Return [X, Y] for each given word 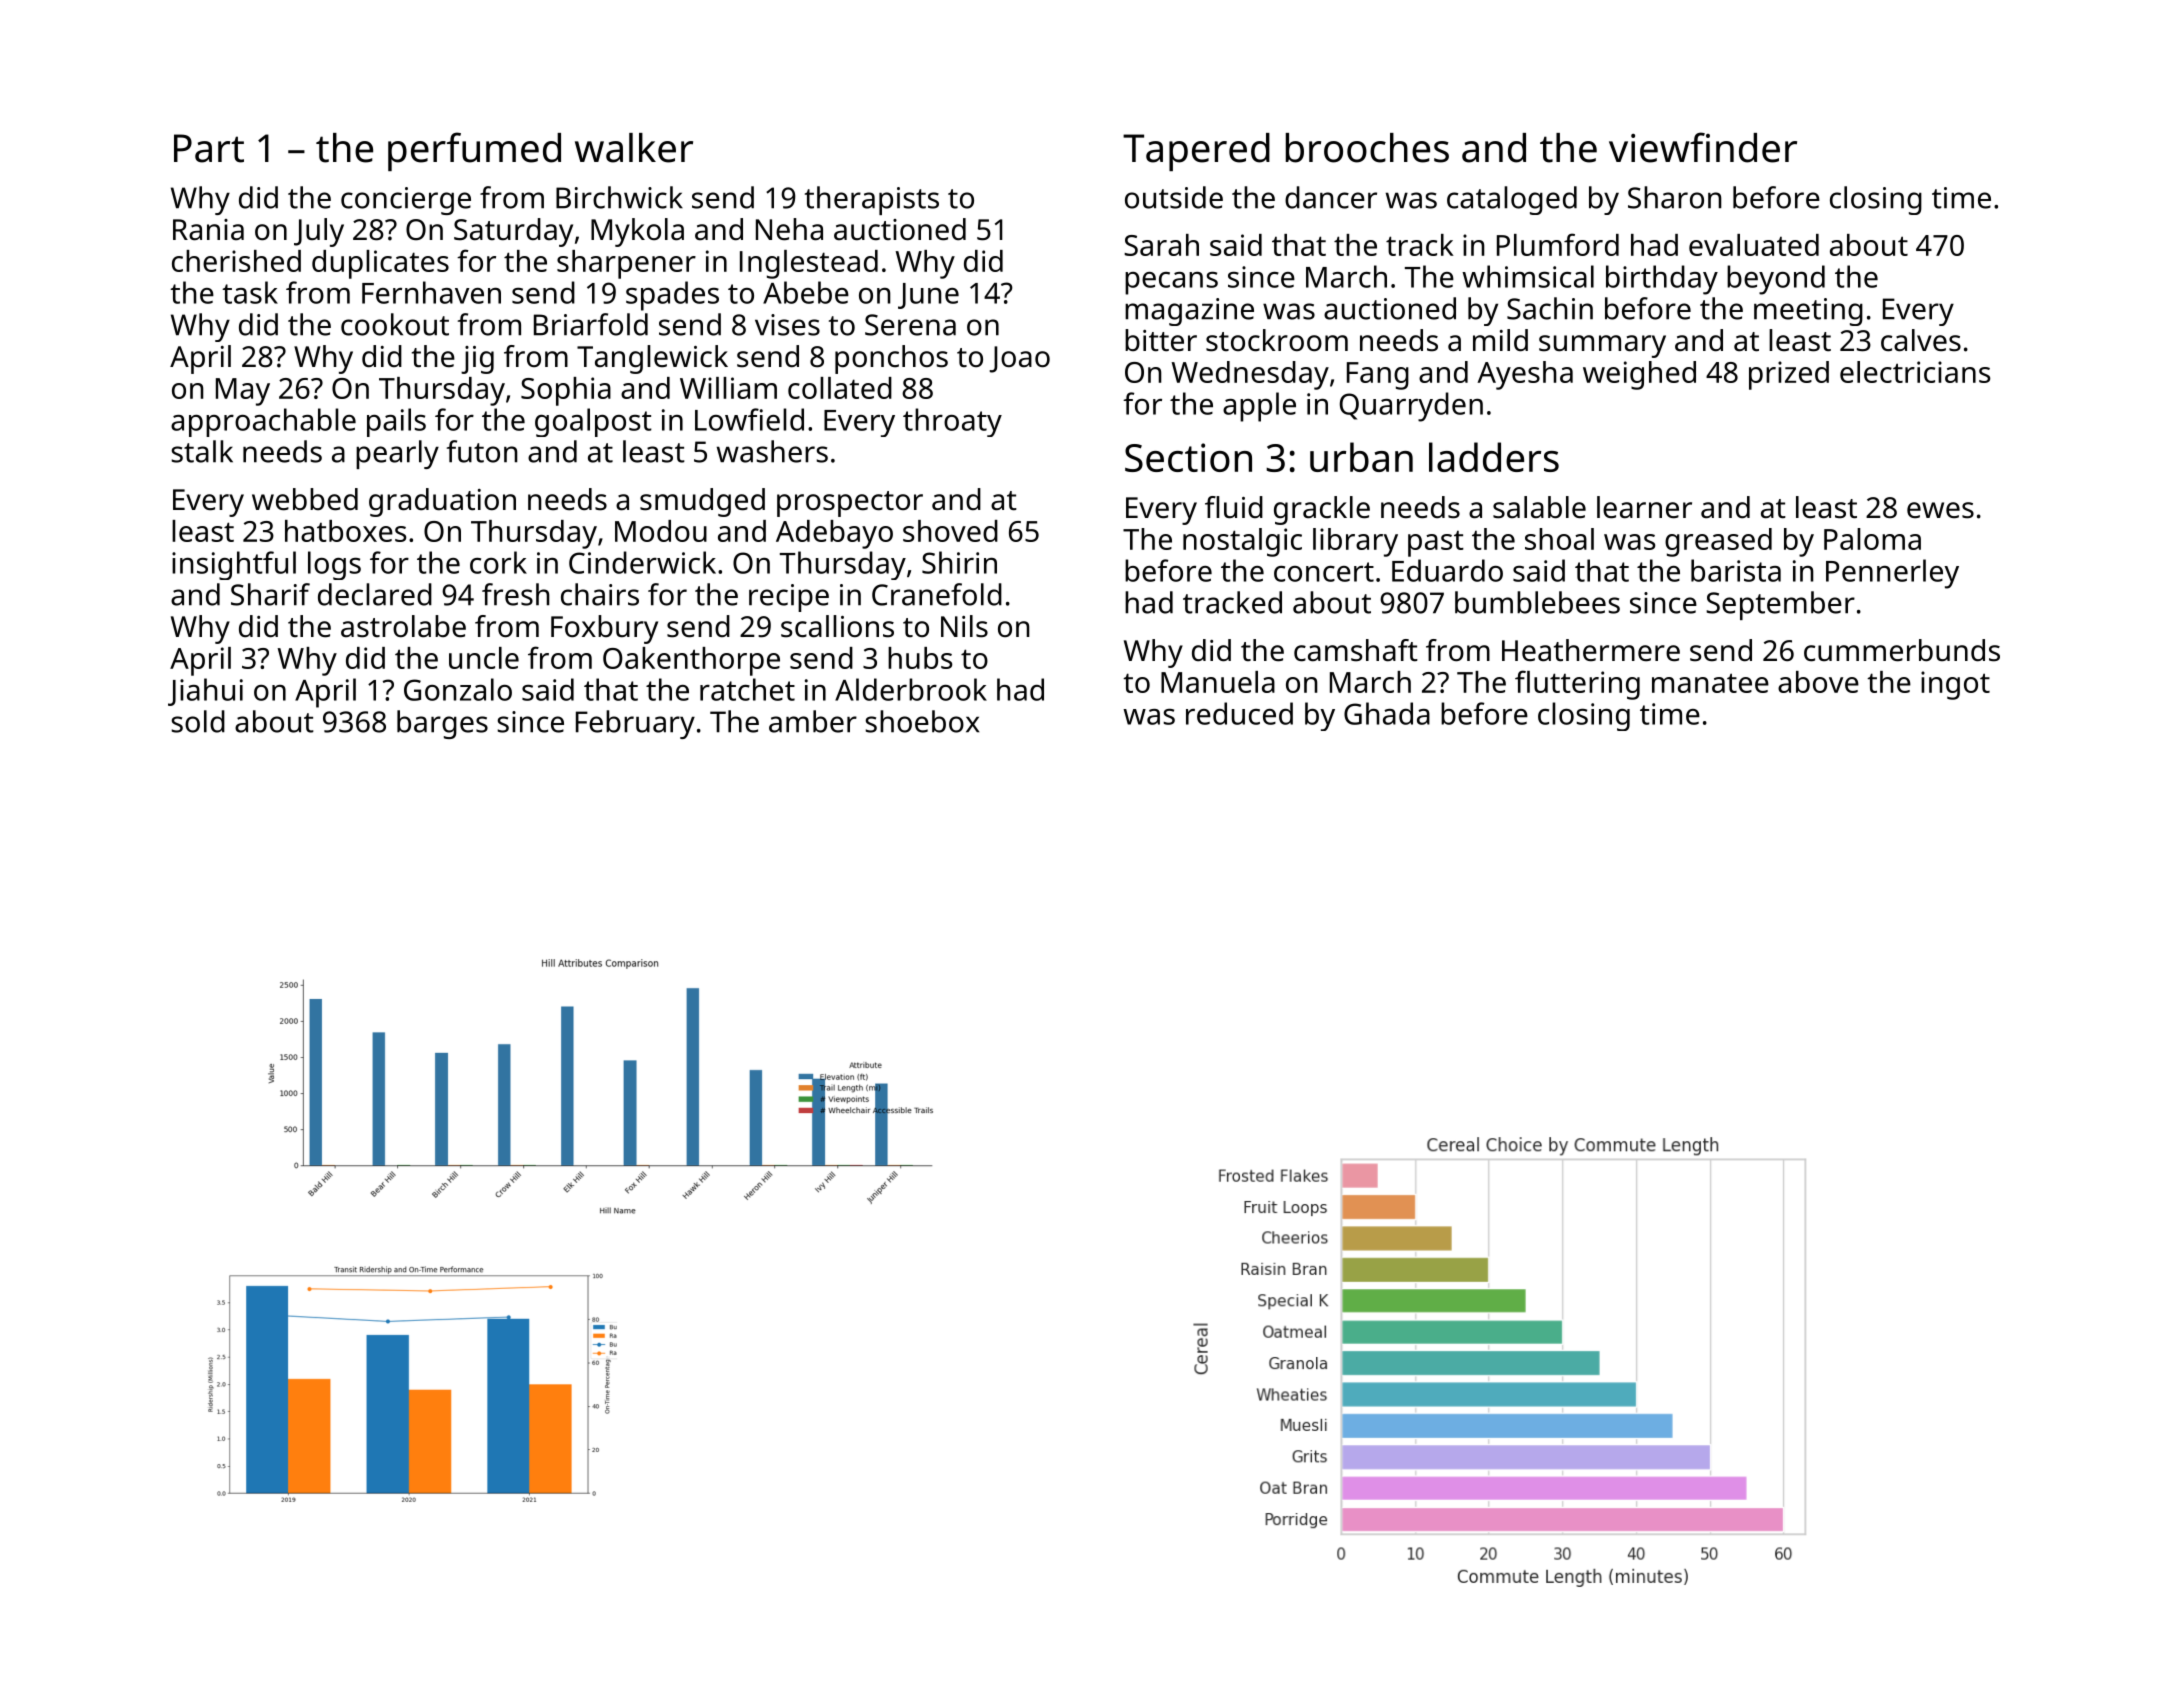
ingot [1955, 685]
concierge [406, 201]
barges [442, 724]
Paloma [1872, 539]
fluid [1234, 507]
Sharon [1675, 197]
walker [634, 148]
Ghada [1387, 713]
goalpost [593, 422]
